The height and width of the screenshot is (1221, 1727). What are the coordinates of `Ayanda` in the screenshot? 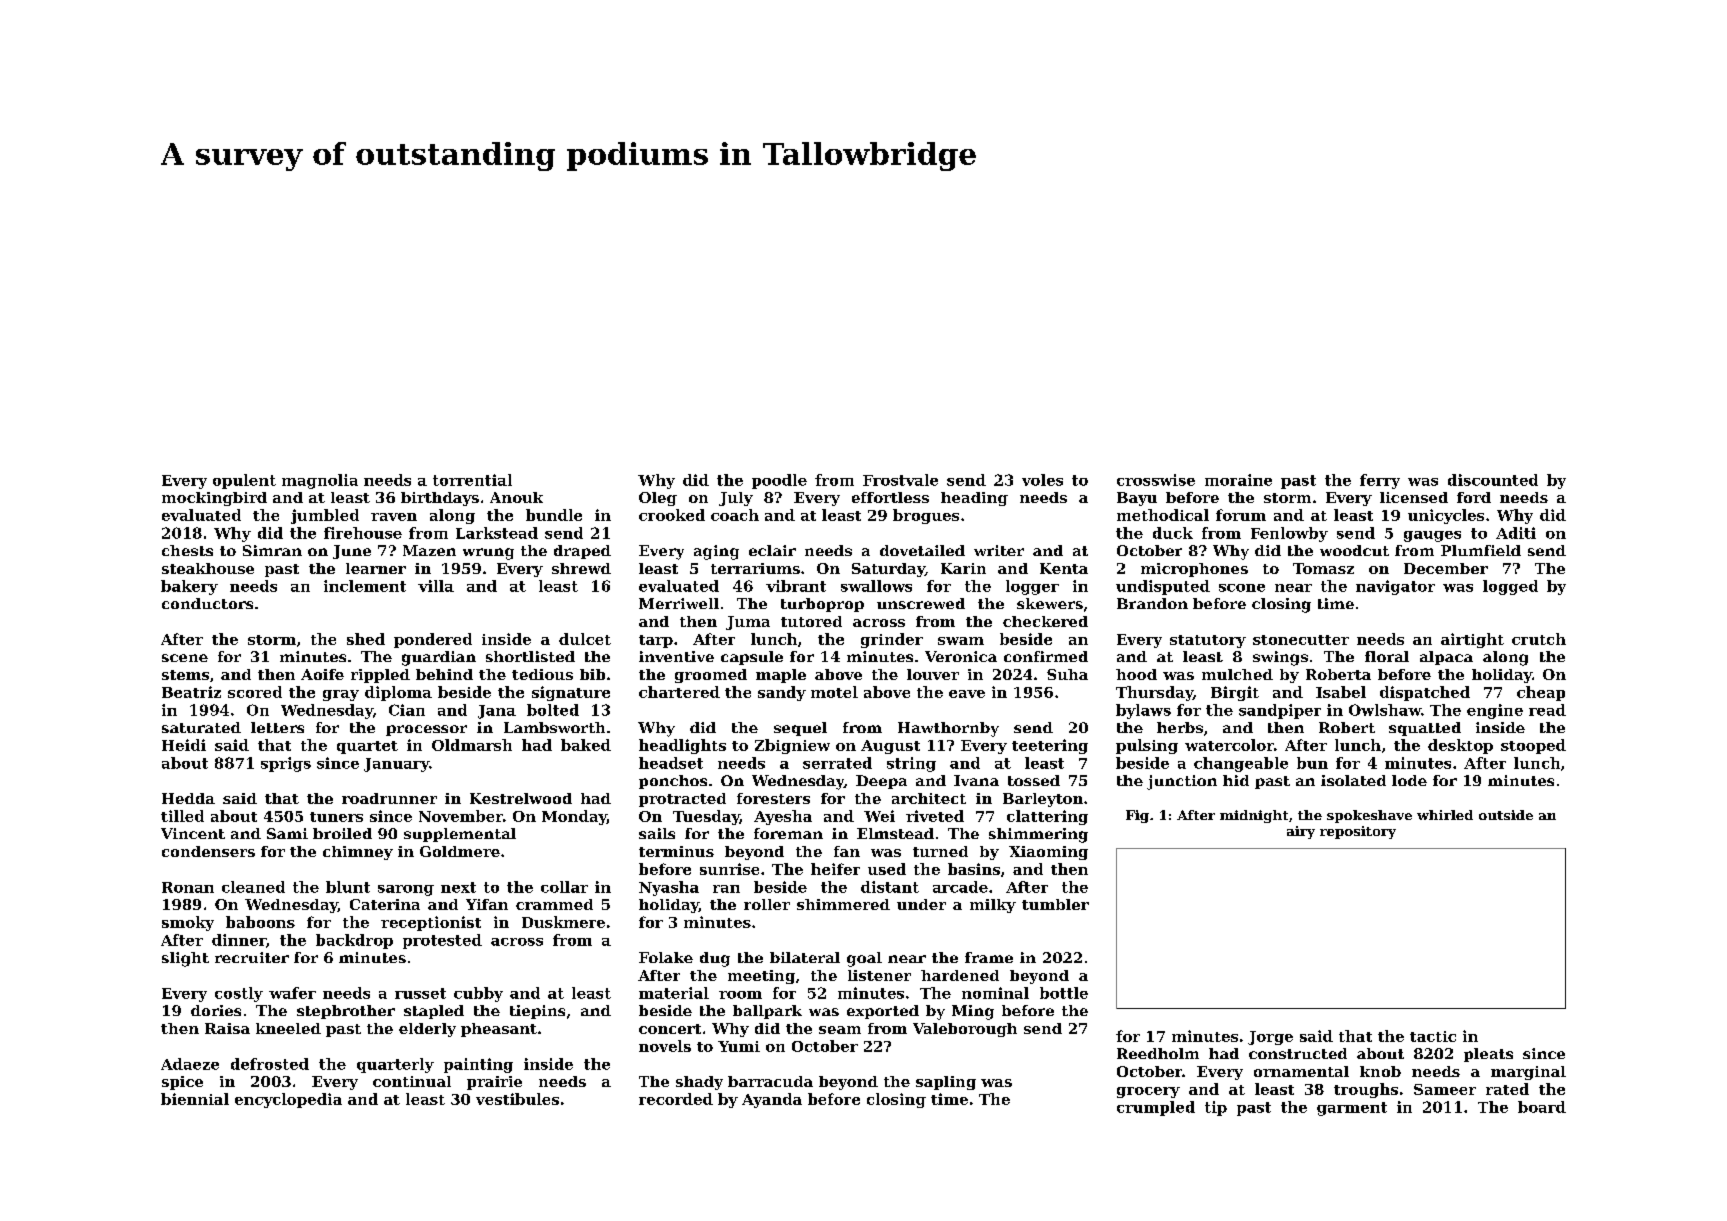 It's located at (772, 1100).
